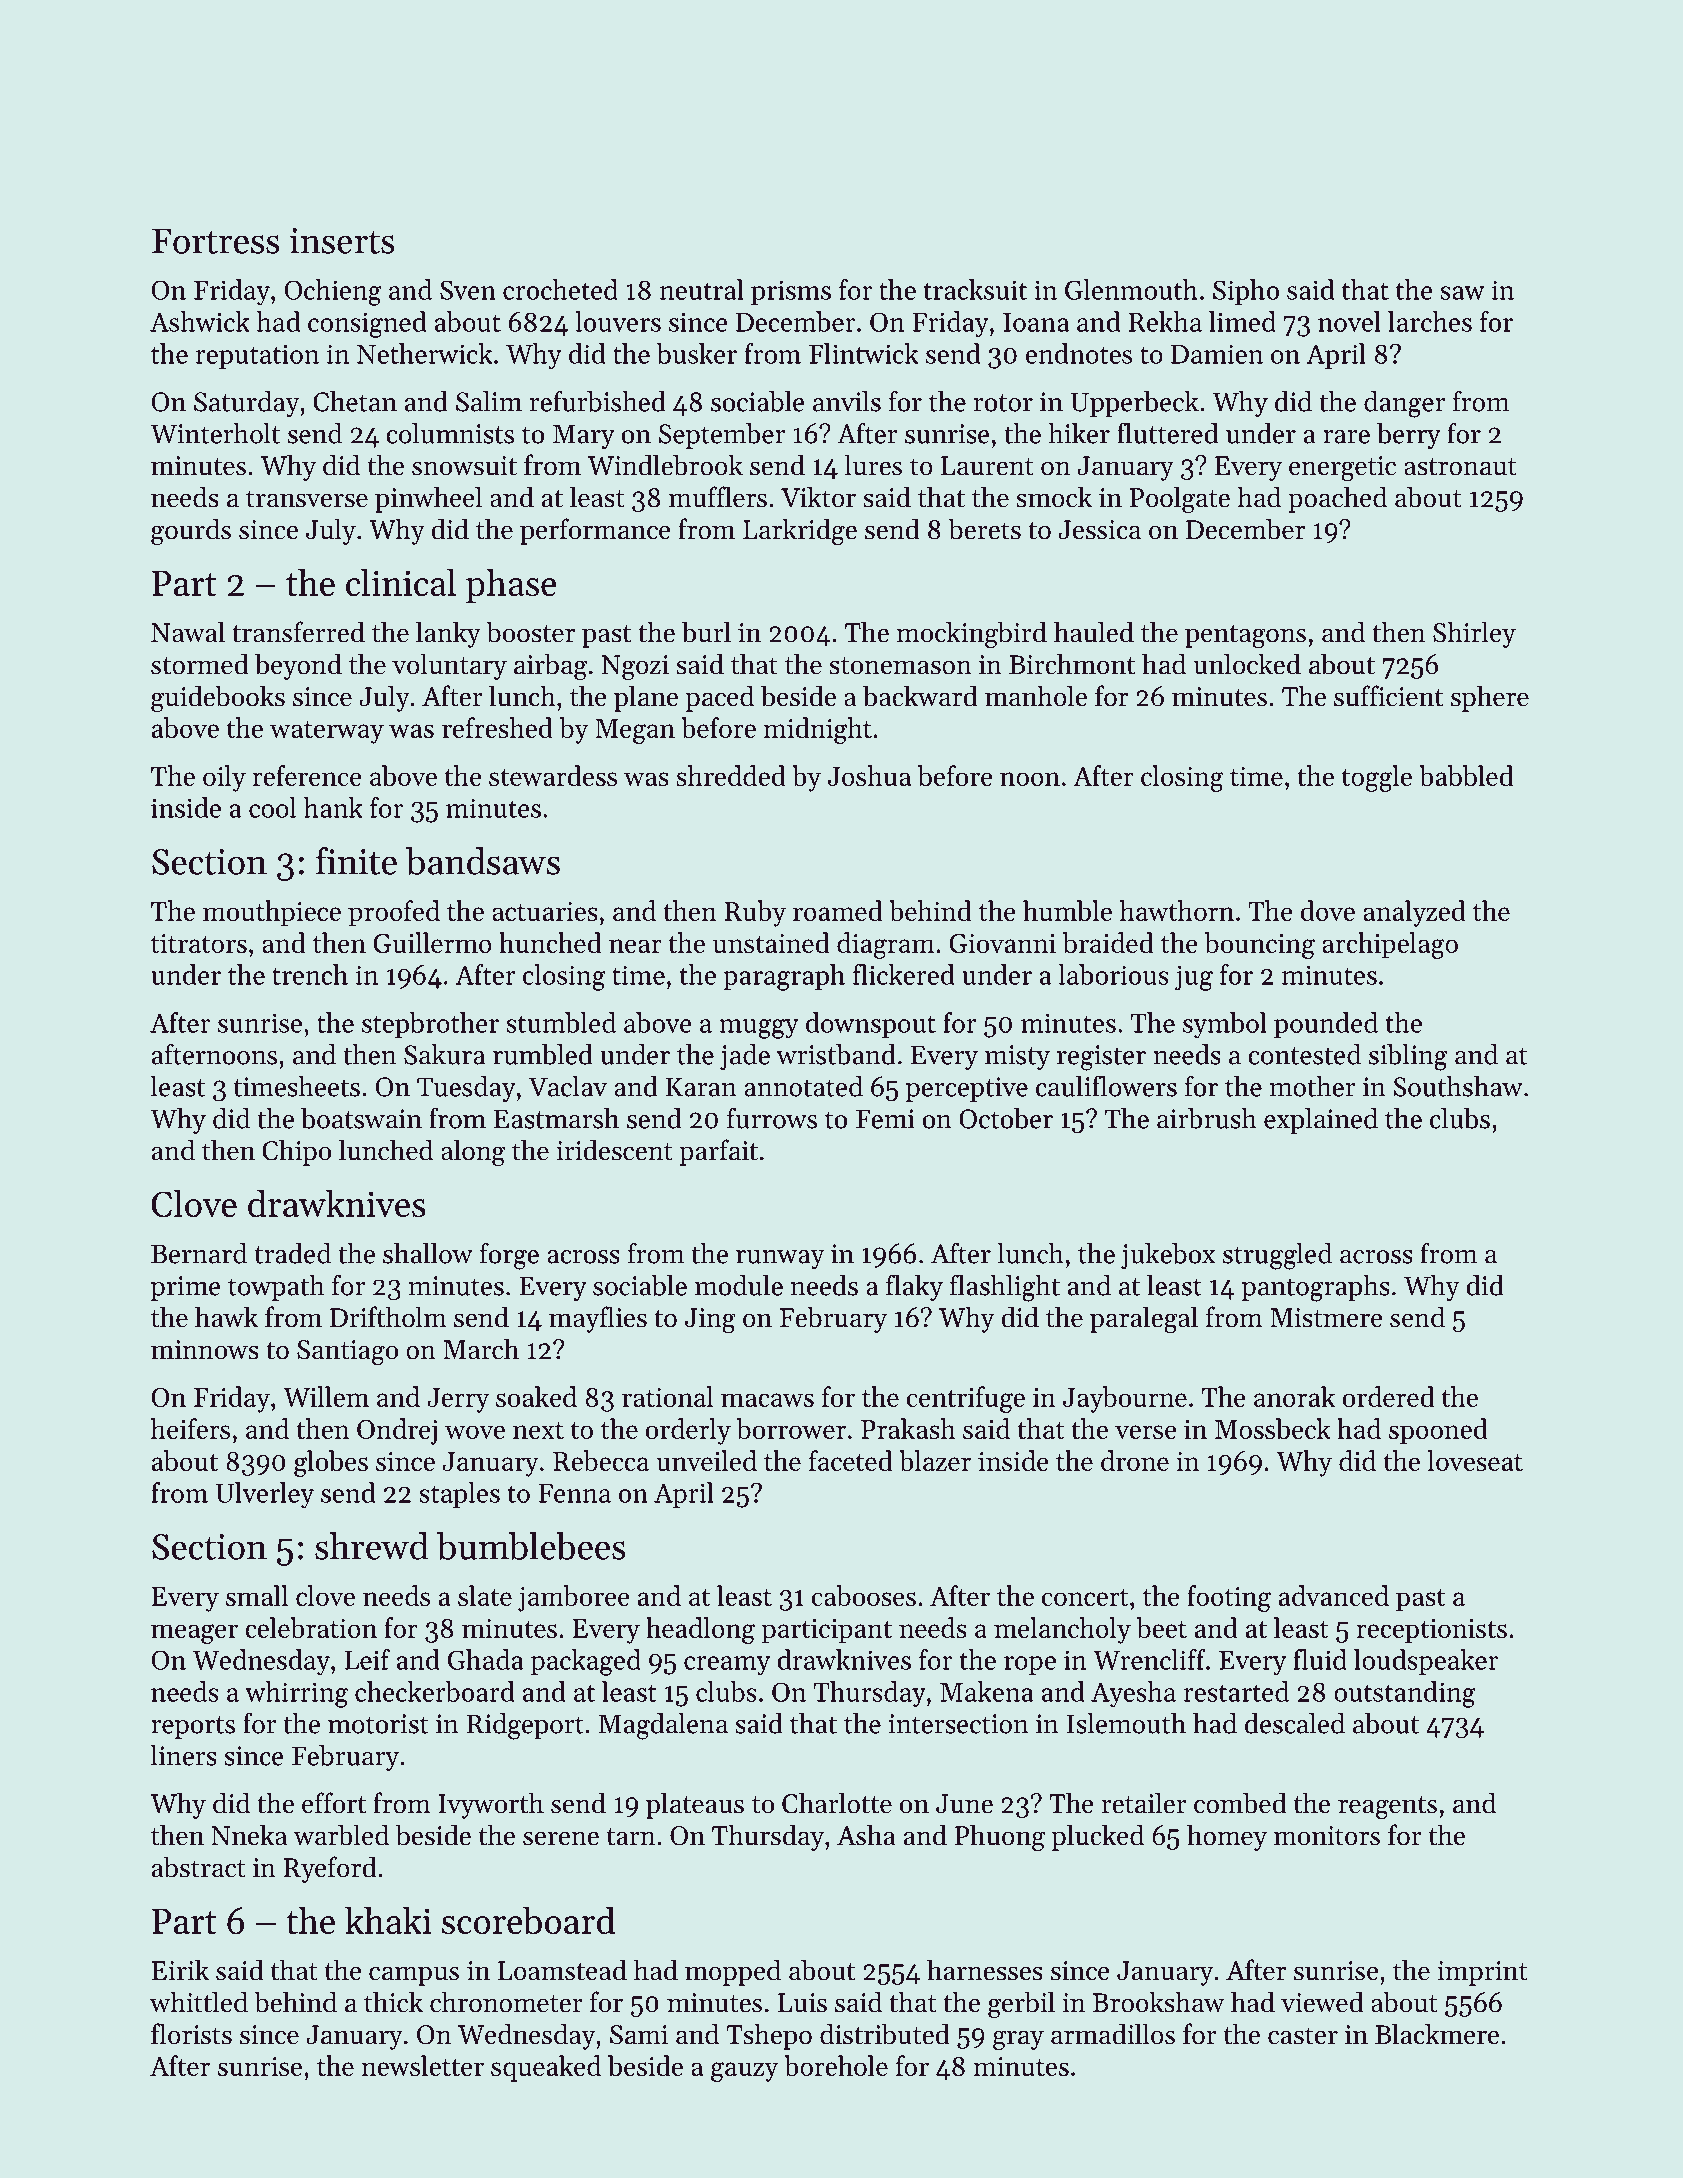 The height and width of the screenshot is (2178, 1683). Describe the element at coordinates (836, 2065) in the screenshot. I see `borehole` at that location.
